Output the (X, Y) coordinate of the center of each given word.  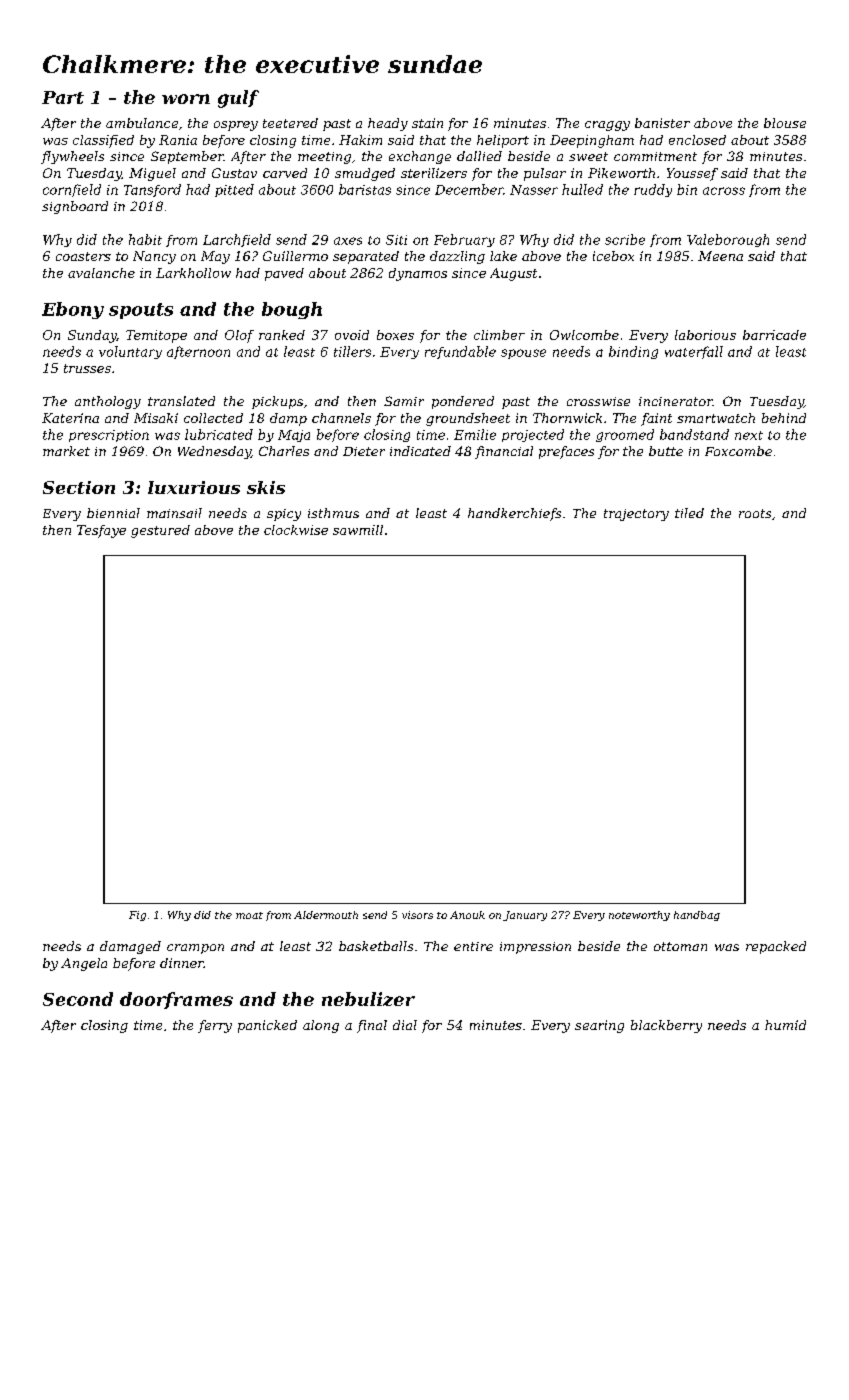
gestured (160, 531)
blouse (785, 123)
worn (186, 99)
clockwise (296, 530)
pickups (277, 402)
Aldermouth (326, 915)
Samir (404, 401)
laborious (705, 335)
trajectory (636, 515)
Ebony (73, 310)
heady (388, 124)
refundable (460, 352)
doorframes (176, 1000)
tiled (689, 513)
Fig (137, 916)
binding (633, 352)
